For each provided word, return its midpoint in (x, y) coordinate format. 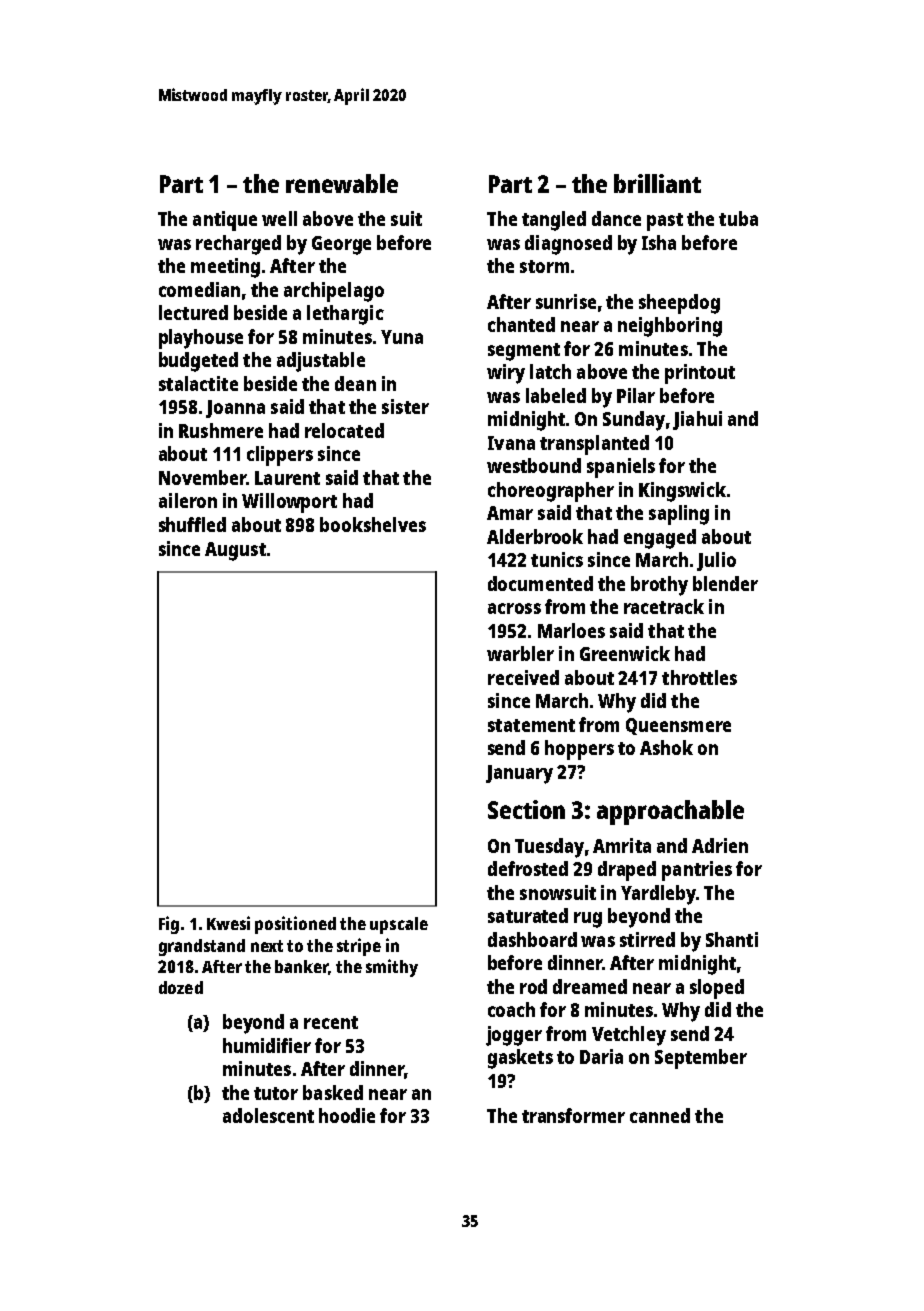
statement (531, 725)
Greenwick (625, 653)
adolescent (268, 1115)
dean (355, 383)
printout (700, 374)
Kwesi (228, 923)
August (235, 551)
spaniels (621, 468)
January (519, 774)
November (202, 477)
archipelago (334, 292)
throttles (699, 677)
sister (405, 406)
